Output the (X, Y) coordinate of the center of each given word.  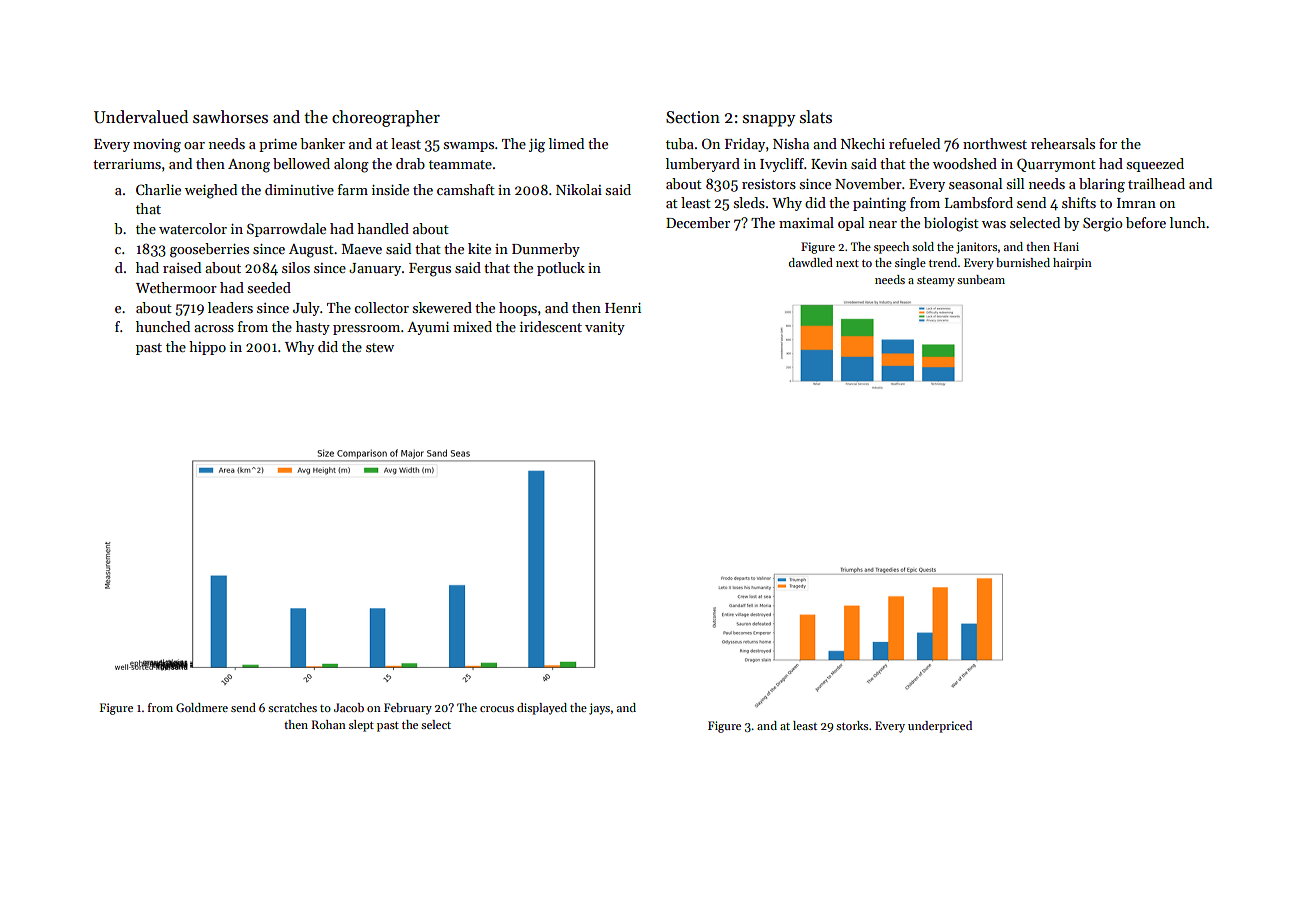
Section (693, 117)
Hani (1066, 246)
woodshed (965, 163)
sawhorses (230, 117)
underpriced (940, 727)
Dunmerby (546, 250)
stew (380, 347)
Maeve (362, 249)
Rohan (329, 724)
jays (599, 709)
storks (852, 725)
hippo (207, 348)
